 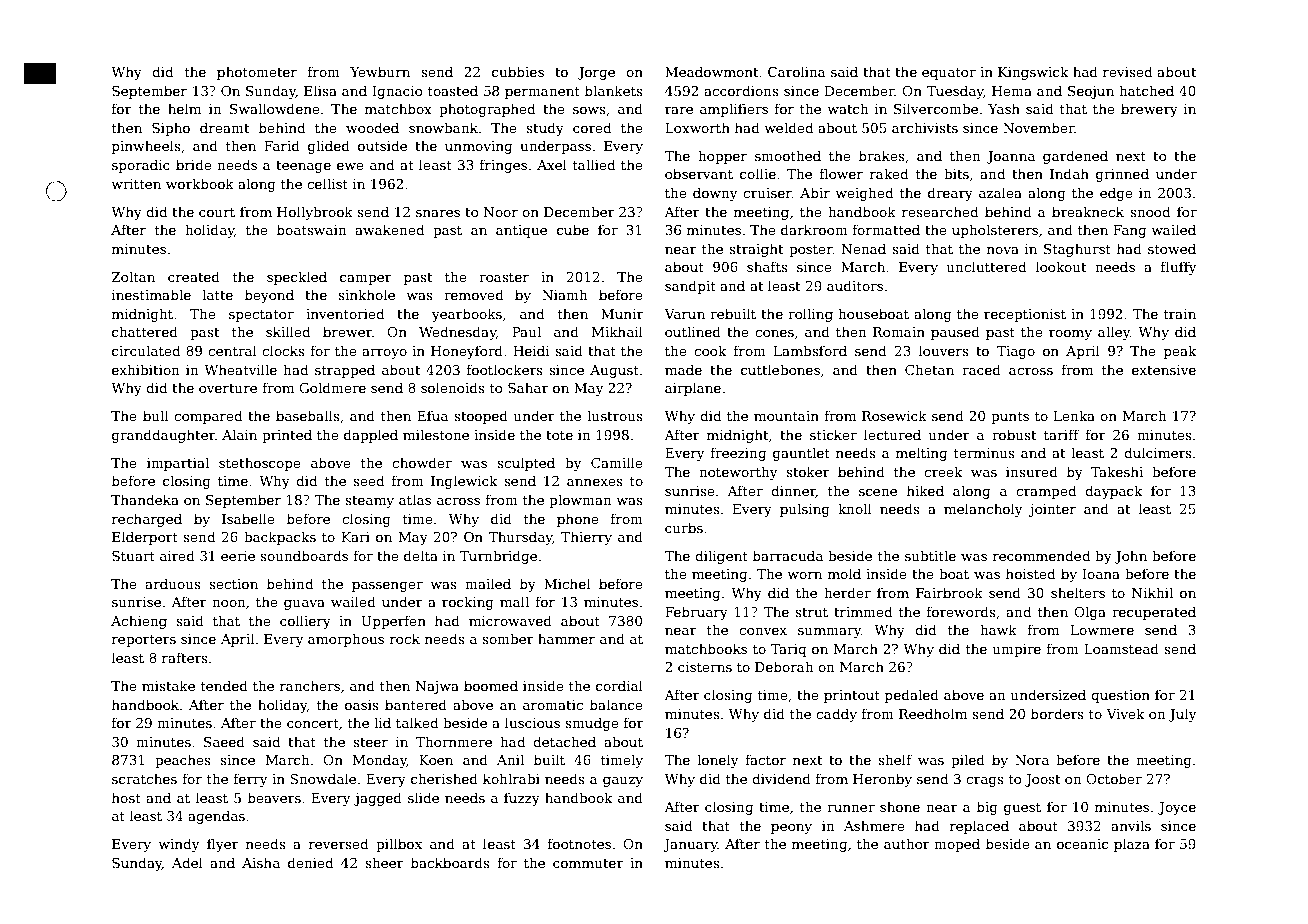 I want to click on Kari, so click(x=356, y=537).
